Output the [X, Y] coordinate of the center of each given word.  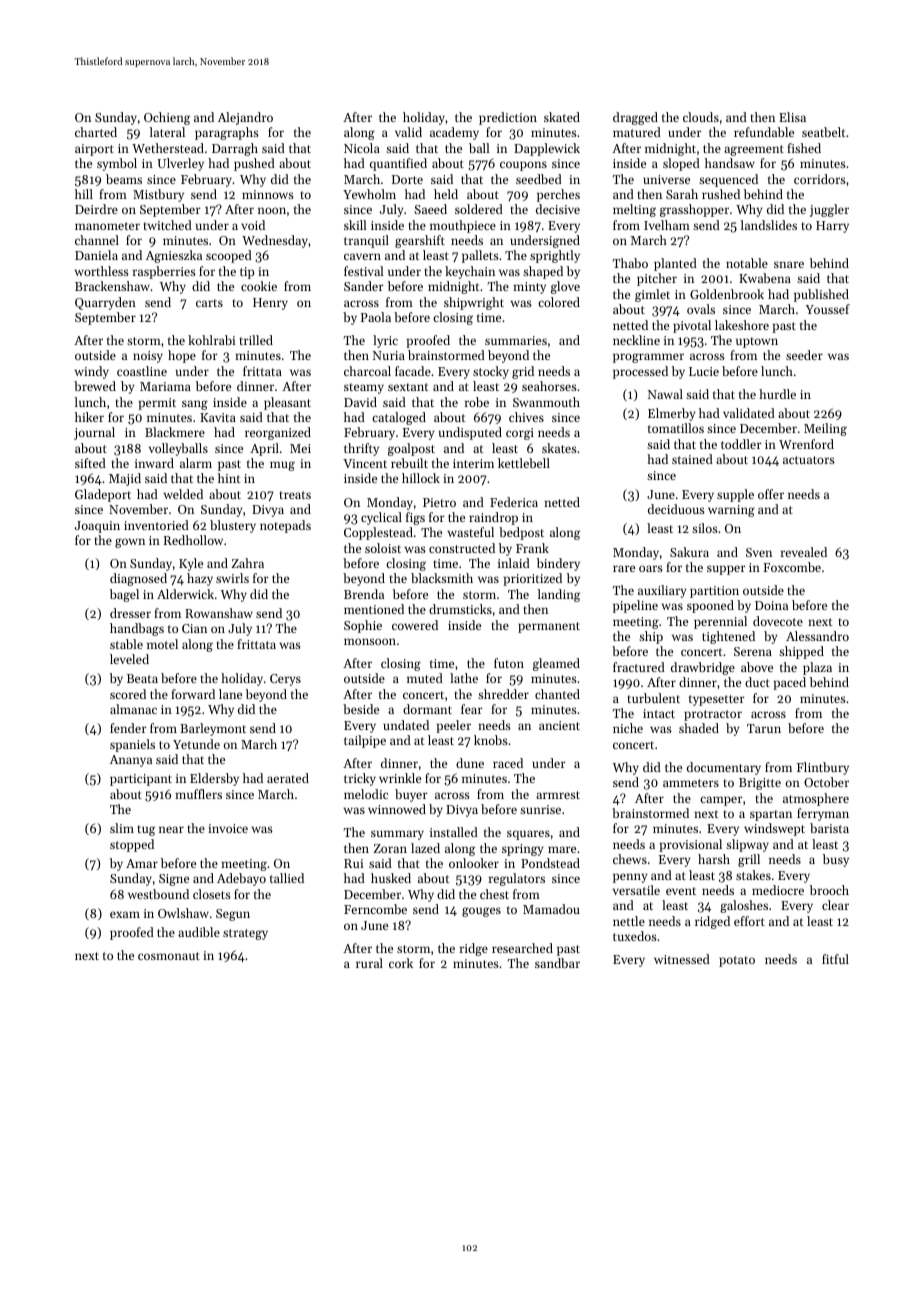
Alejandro [245, 118]
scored [128, 694]
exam [125, 914]
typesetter [717, 700]
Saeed [430, 209]
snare [789, 264]
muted [425, 678]
